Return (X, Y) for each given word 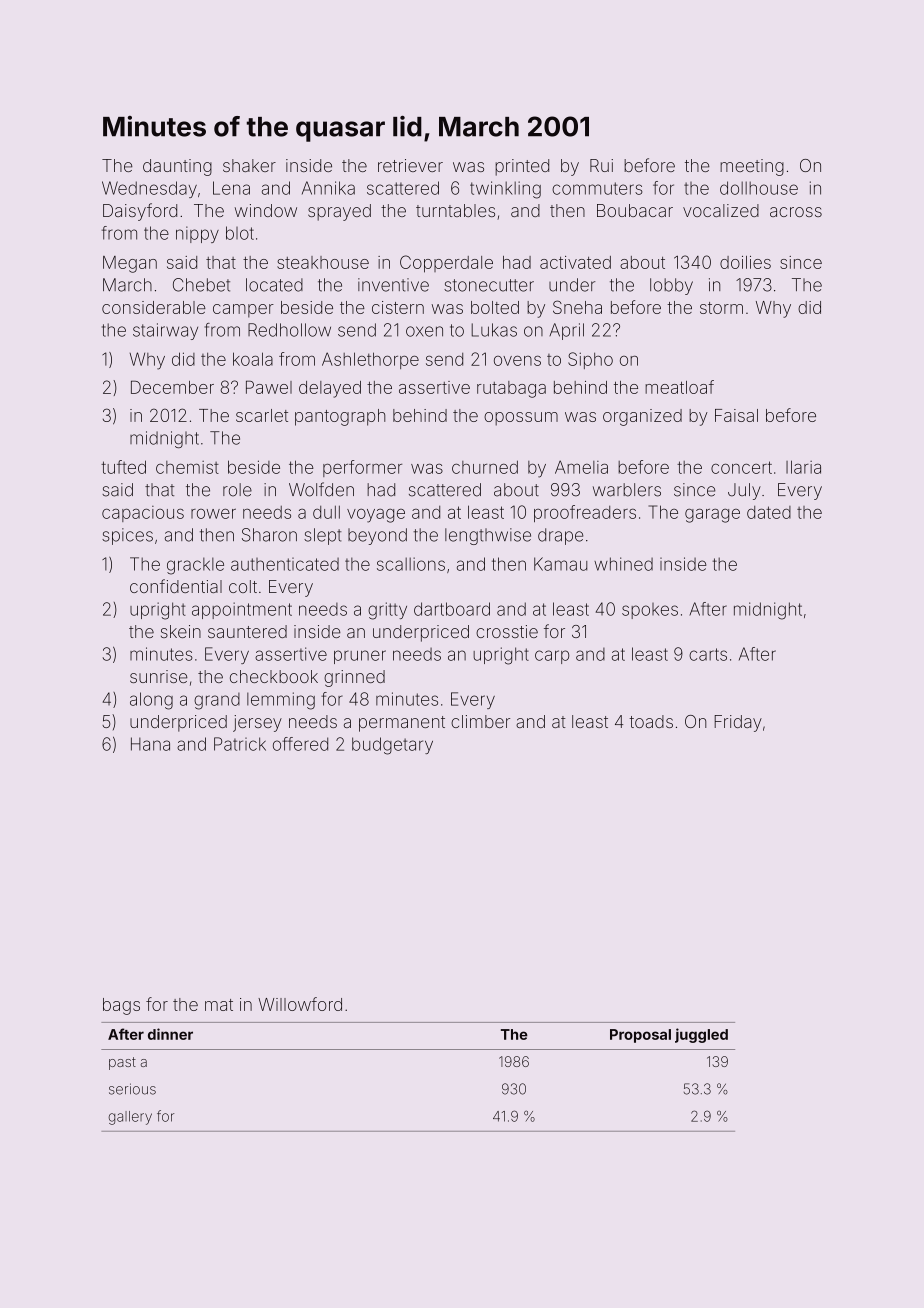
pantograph (340, 417)
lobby (671, 286)
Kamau (560, 564)
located (274, 285)
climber (480, 721)
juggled (701, 1035)
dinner (170, 1034)
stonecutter (489, 285)
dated (769, 512)
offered (300, 744)
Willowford (300, 1004)
